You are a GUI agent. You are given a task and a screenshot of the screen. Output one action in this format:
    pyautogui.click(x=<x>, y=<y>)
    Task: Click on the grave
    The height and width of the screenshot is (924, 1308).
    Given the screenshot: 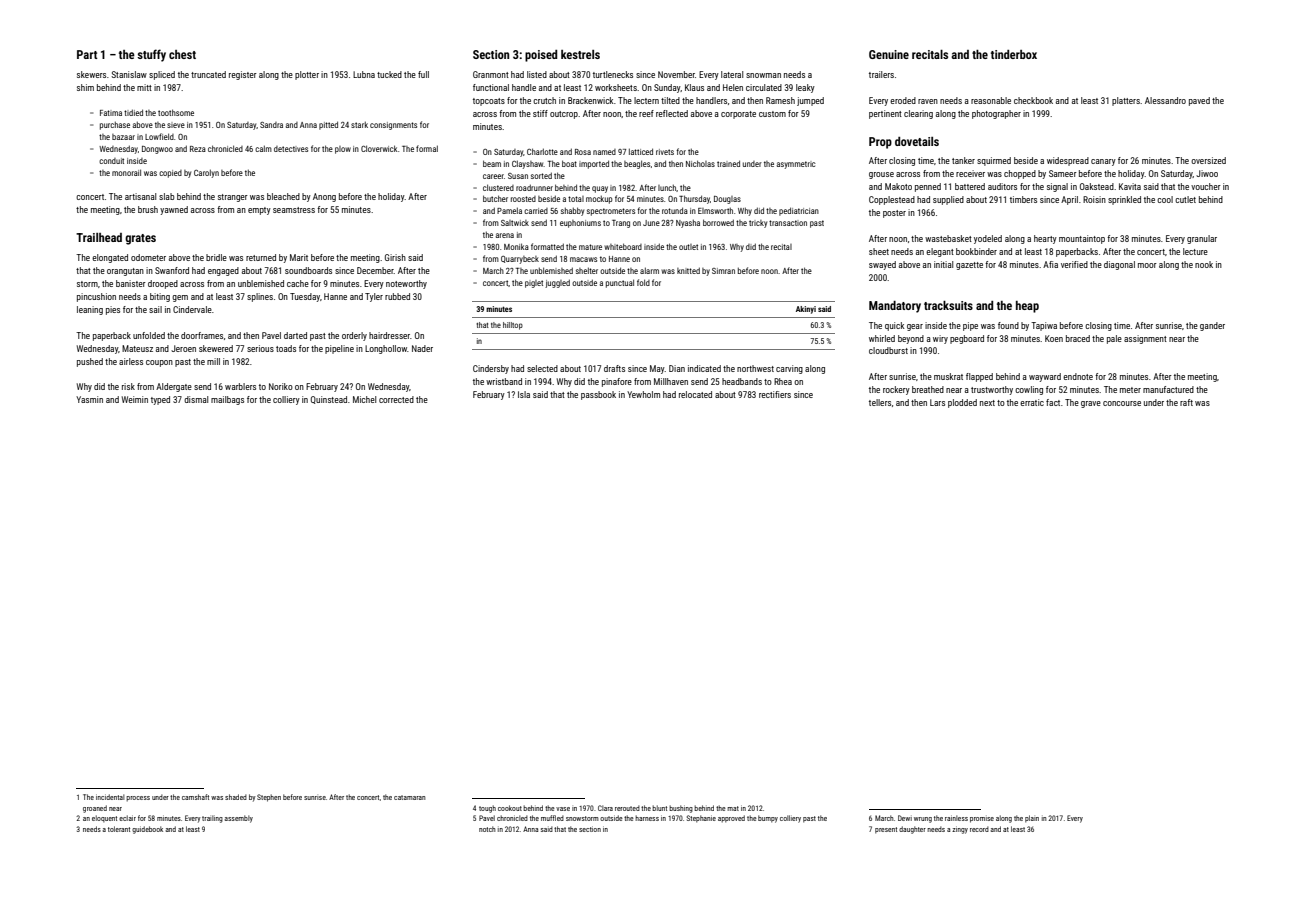 What is the action you would take?
    pyautogui.click(x=1091, y=404)
